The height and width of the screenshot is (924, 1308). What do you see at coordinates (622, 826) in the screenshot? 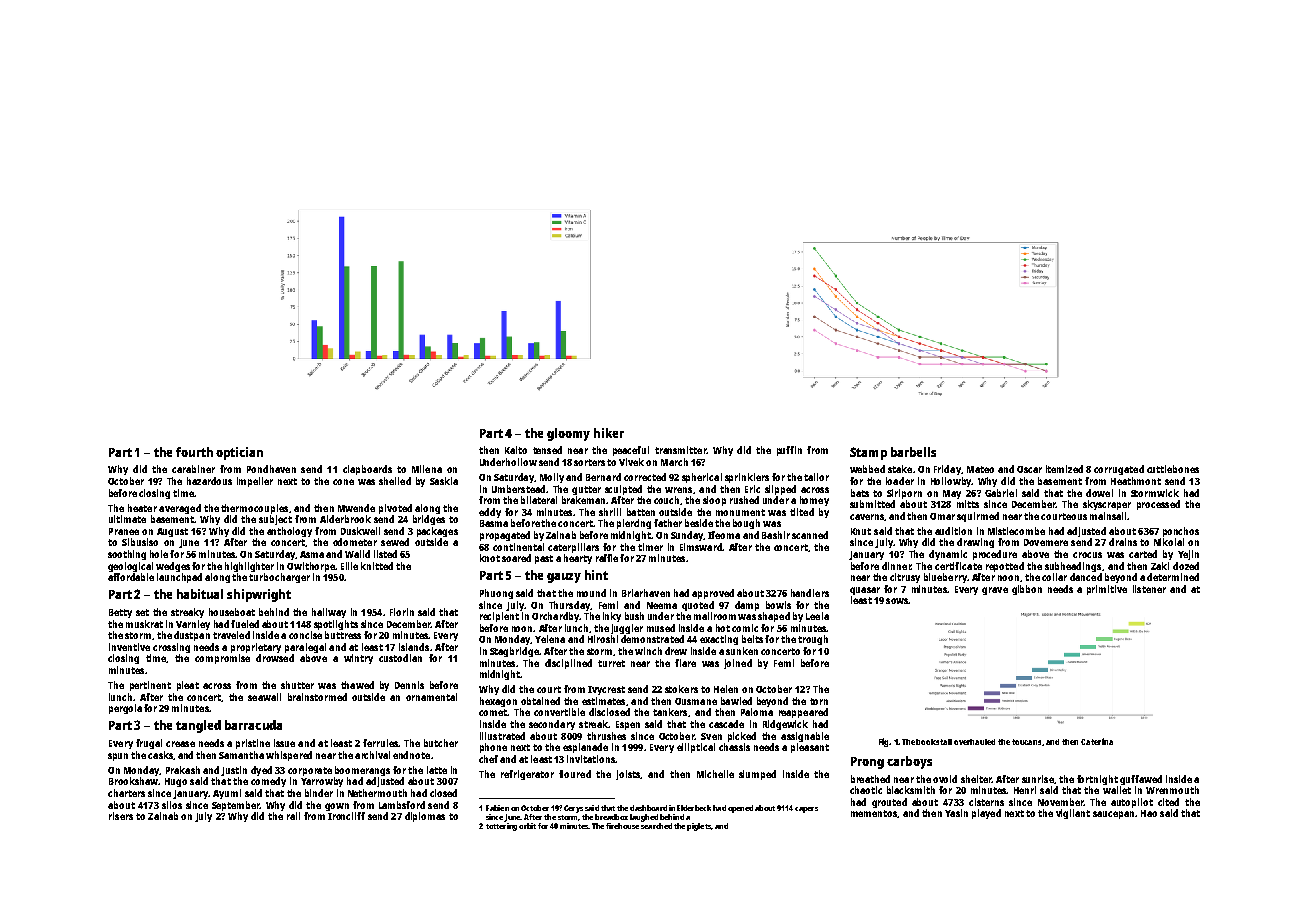
I see `firehouse` at bounding box center [622, 826].
